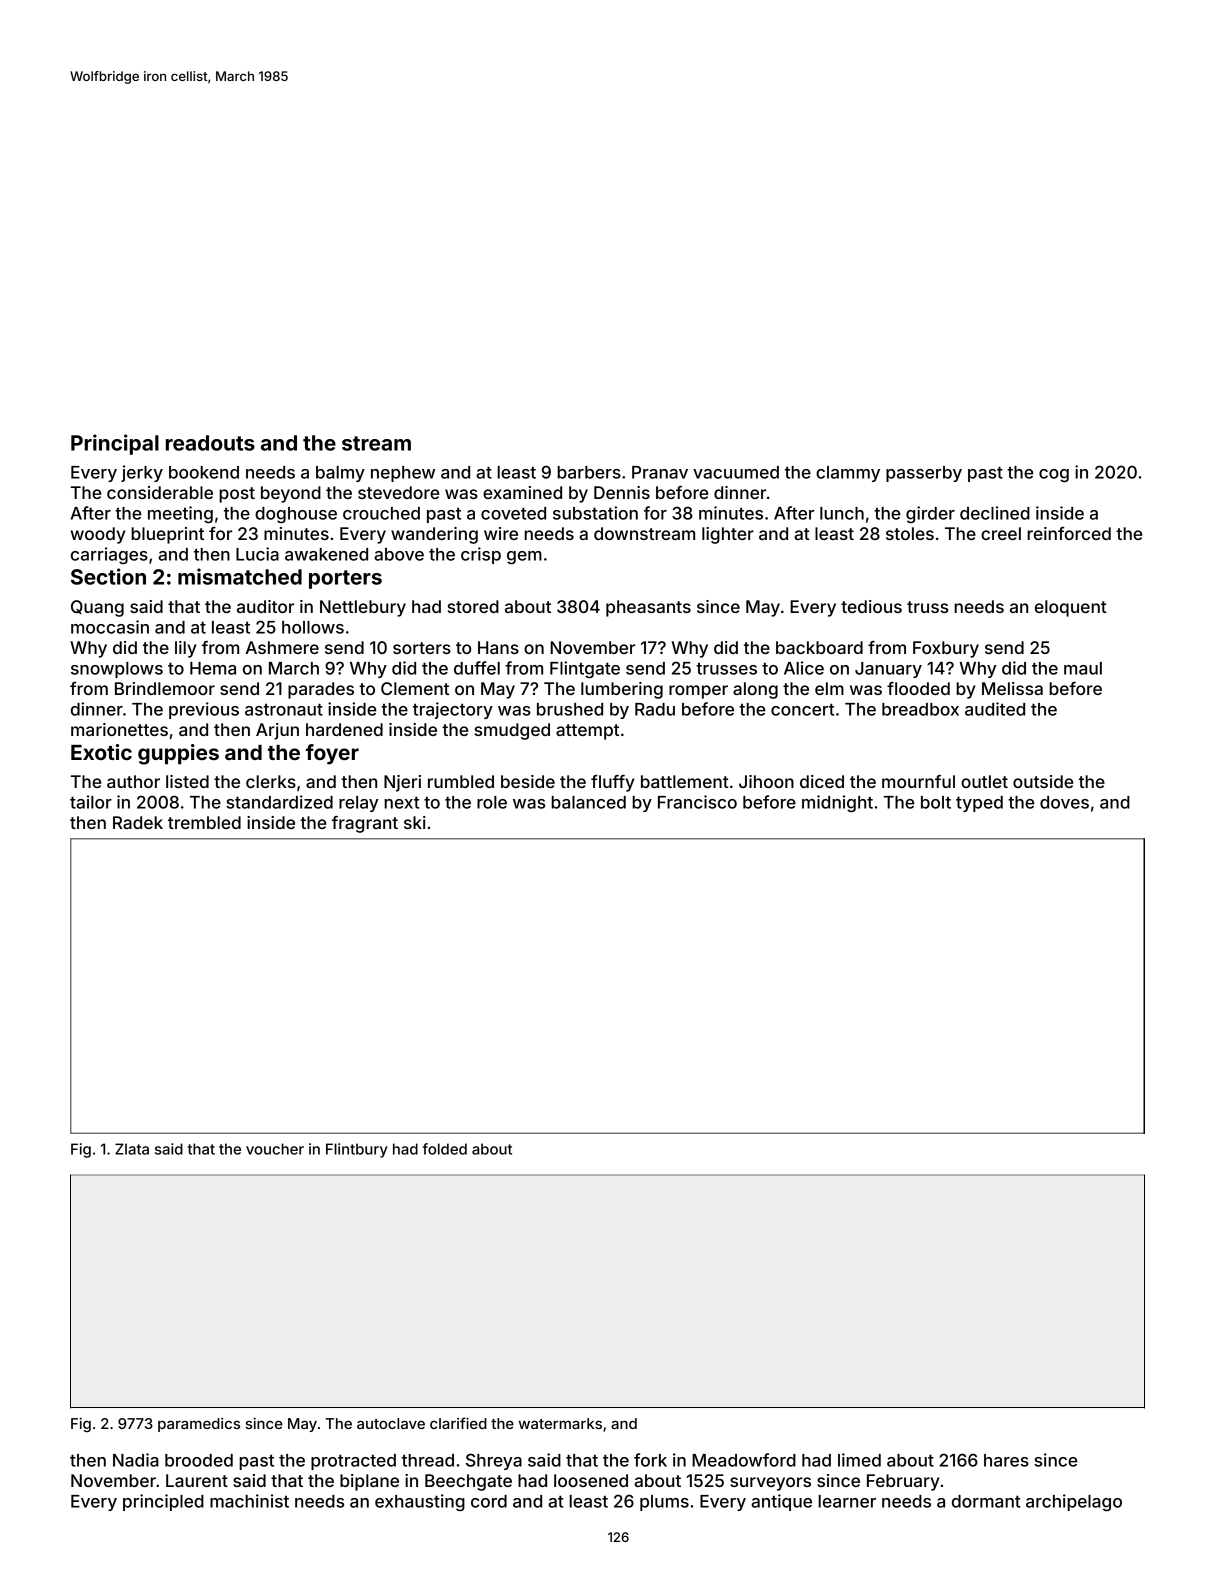 The width and height of the image is (1215, 1573). I want to click on guppies, so click(178, 754).
